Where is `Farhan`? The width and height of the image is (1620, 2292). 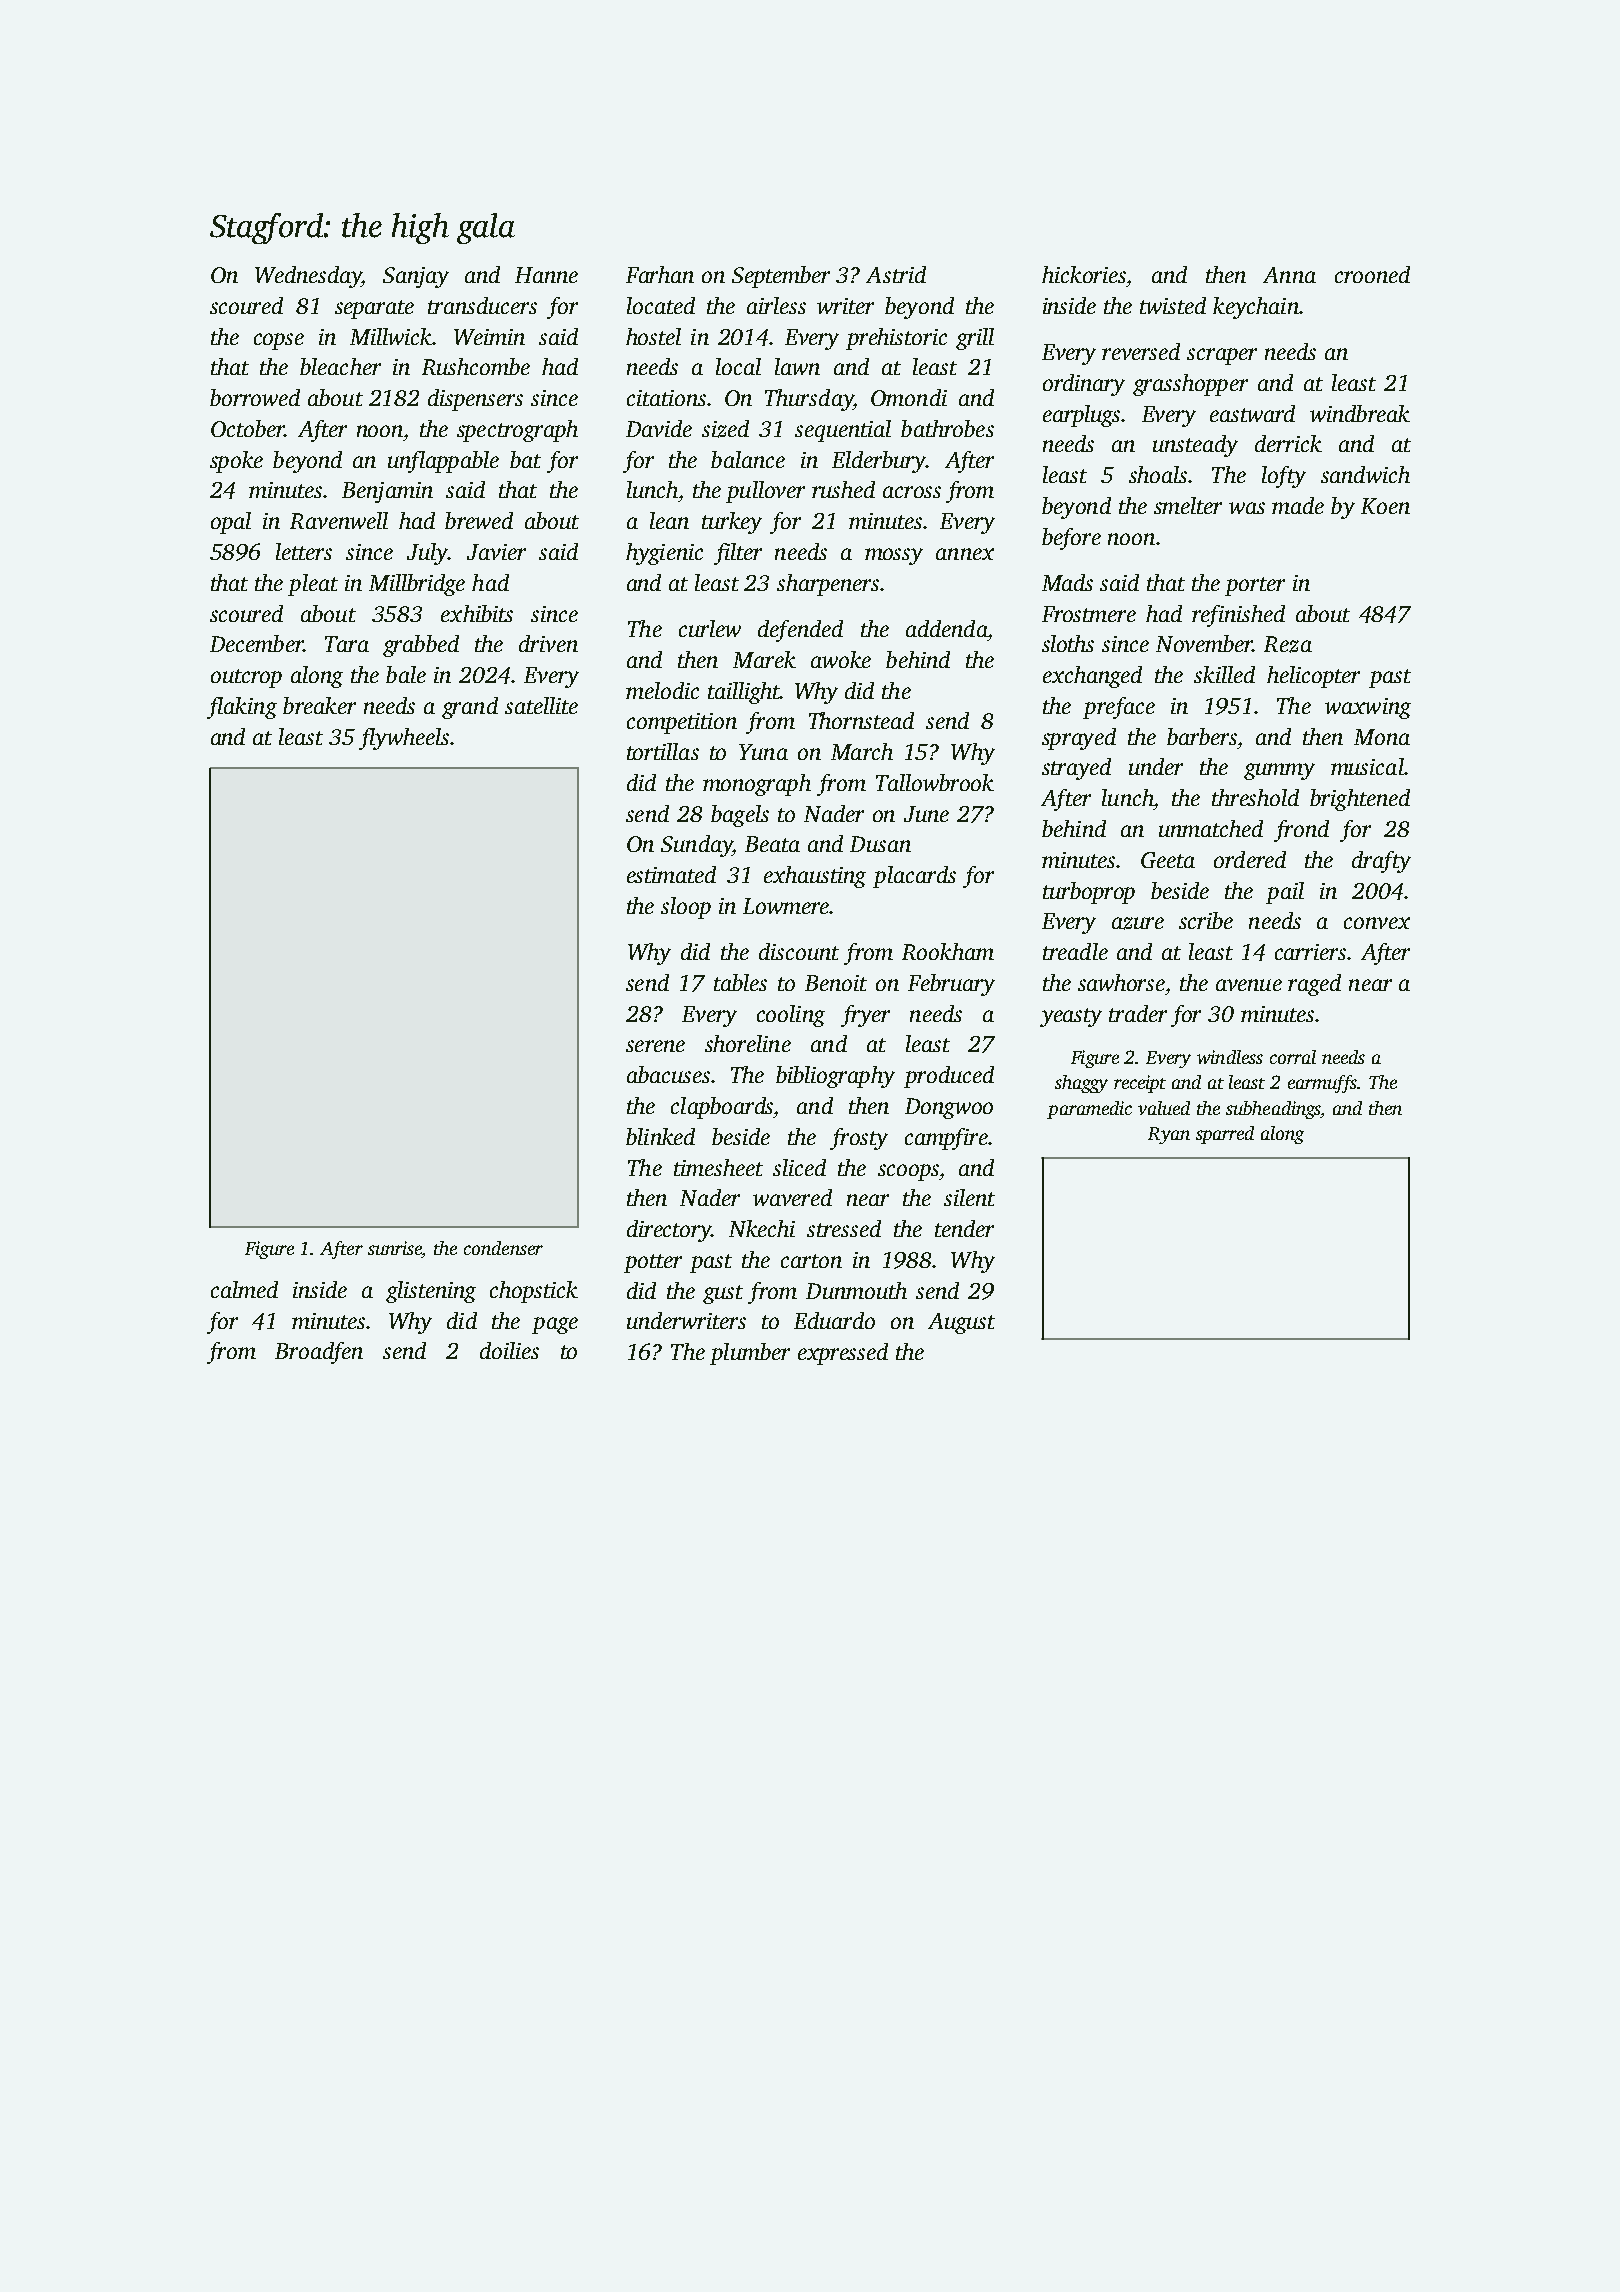
Farhan is located at coordinates (660, 274).
